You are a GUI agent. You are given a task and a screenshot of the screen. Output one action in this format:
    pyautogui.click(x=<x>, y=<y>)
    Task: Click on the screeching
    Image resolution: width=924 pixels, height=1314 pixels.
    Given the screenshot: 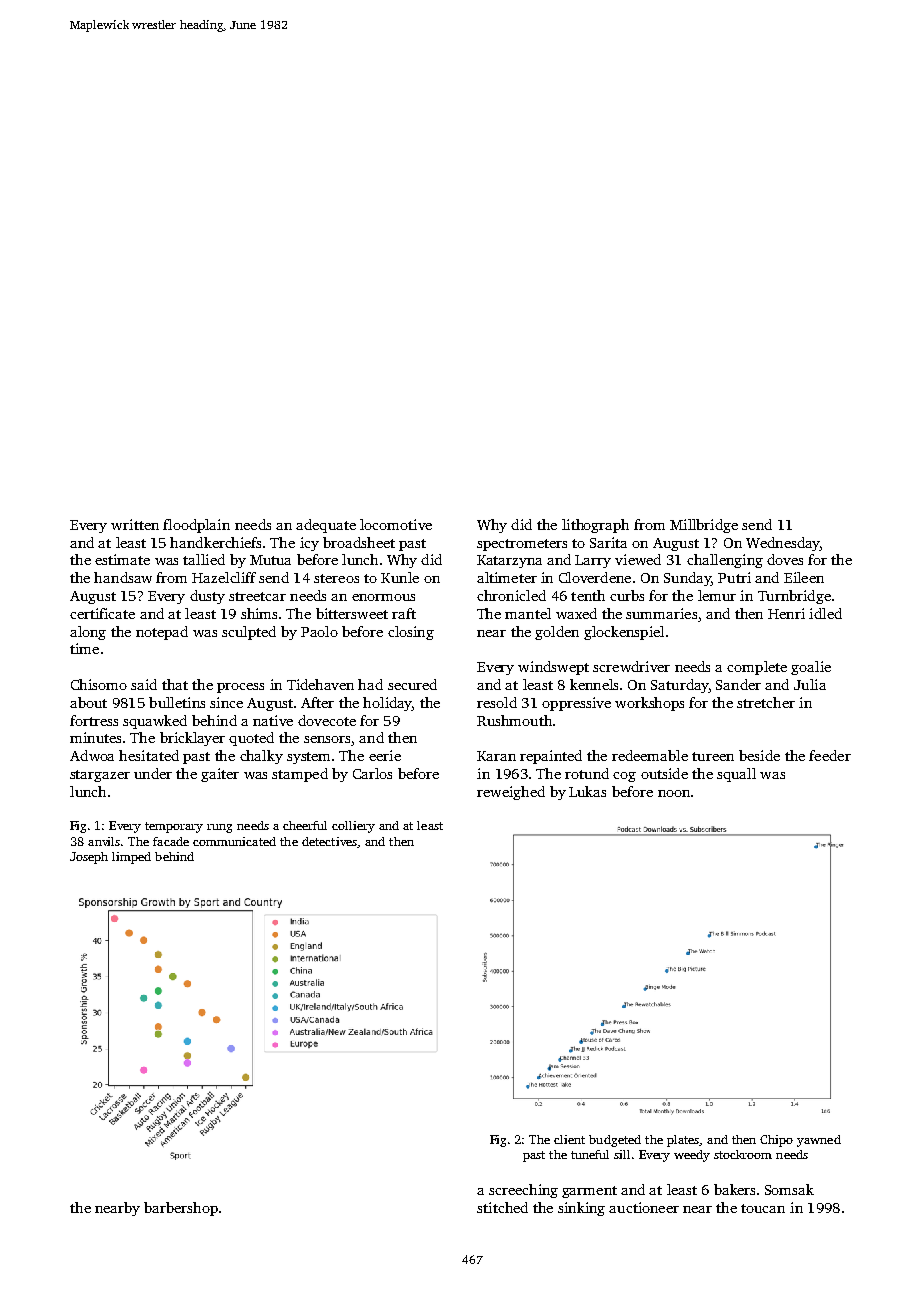 What is the action you would take?
    pyautogui.click(x=523, y=1191)
